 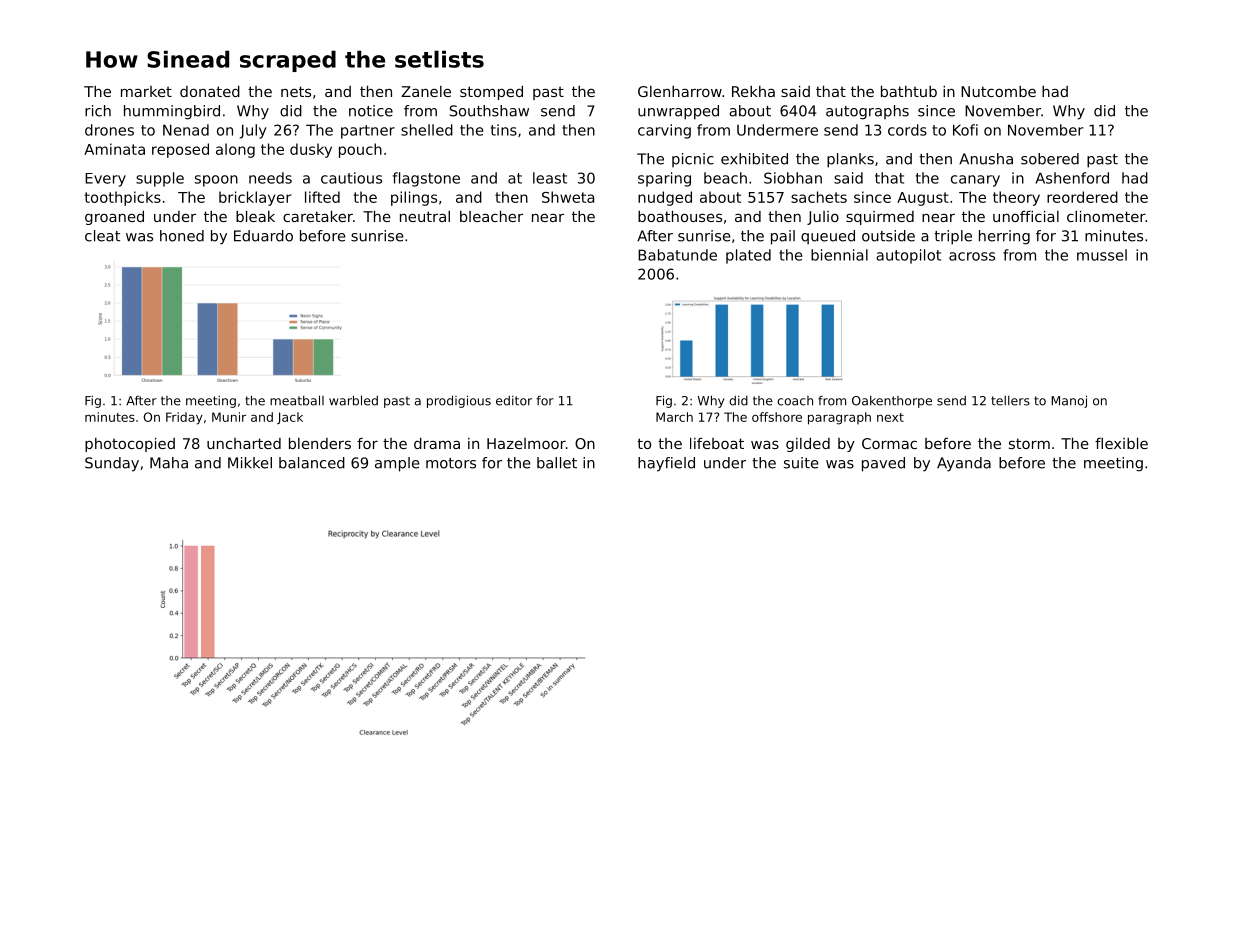 I want to click on Ashenford, so click(x=1072, y=178).
